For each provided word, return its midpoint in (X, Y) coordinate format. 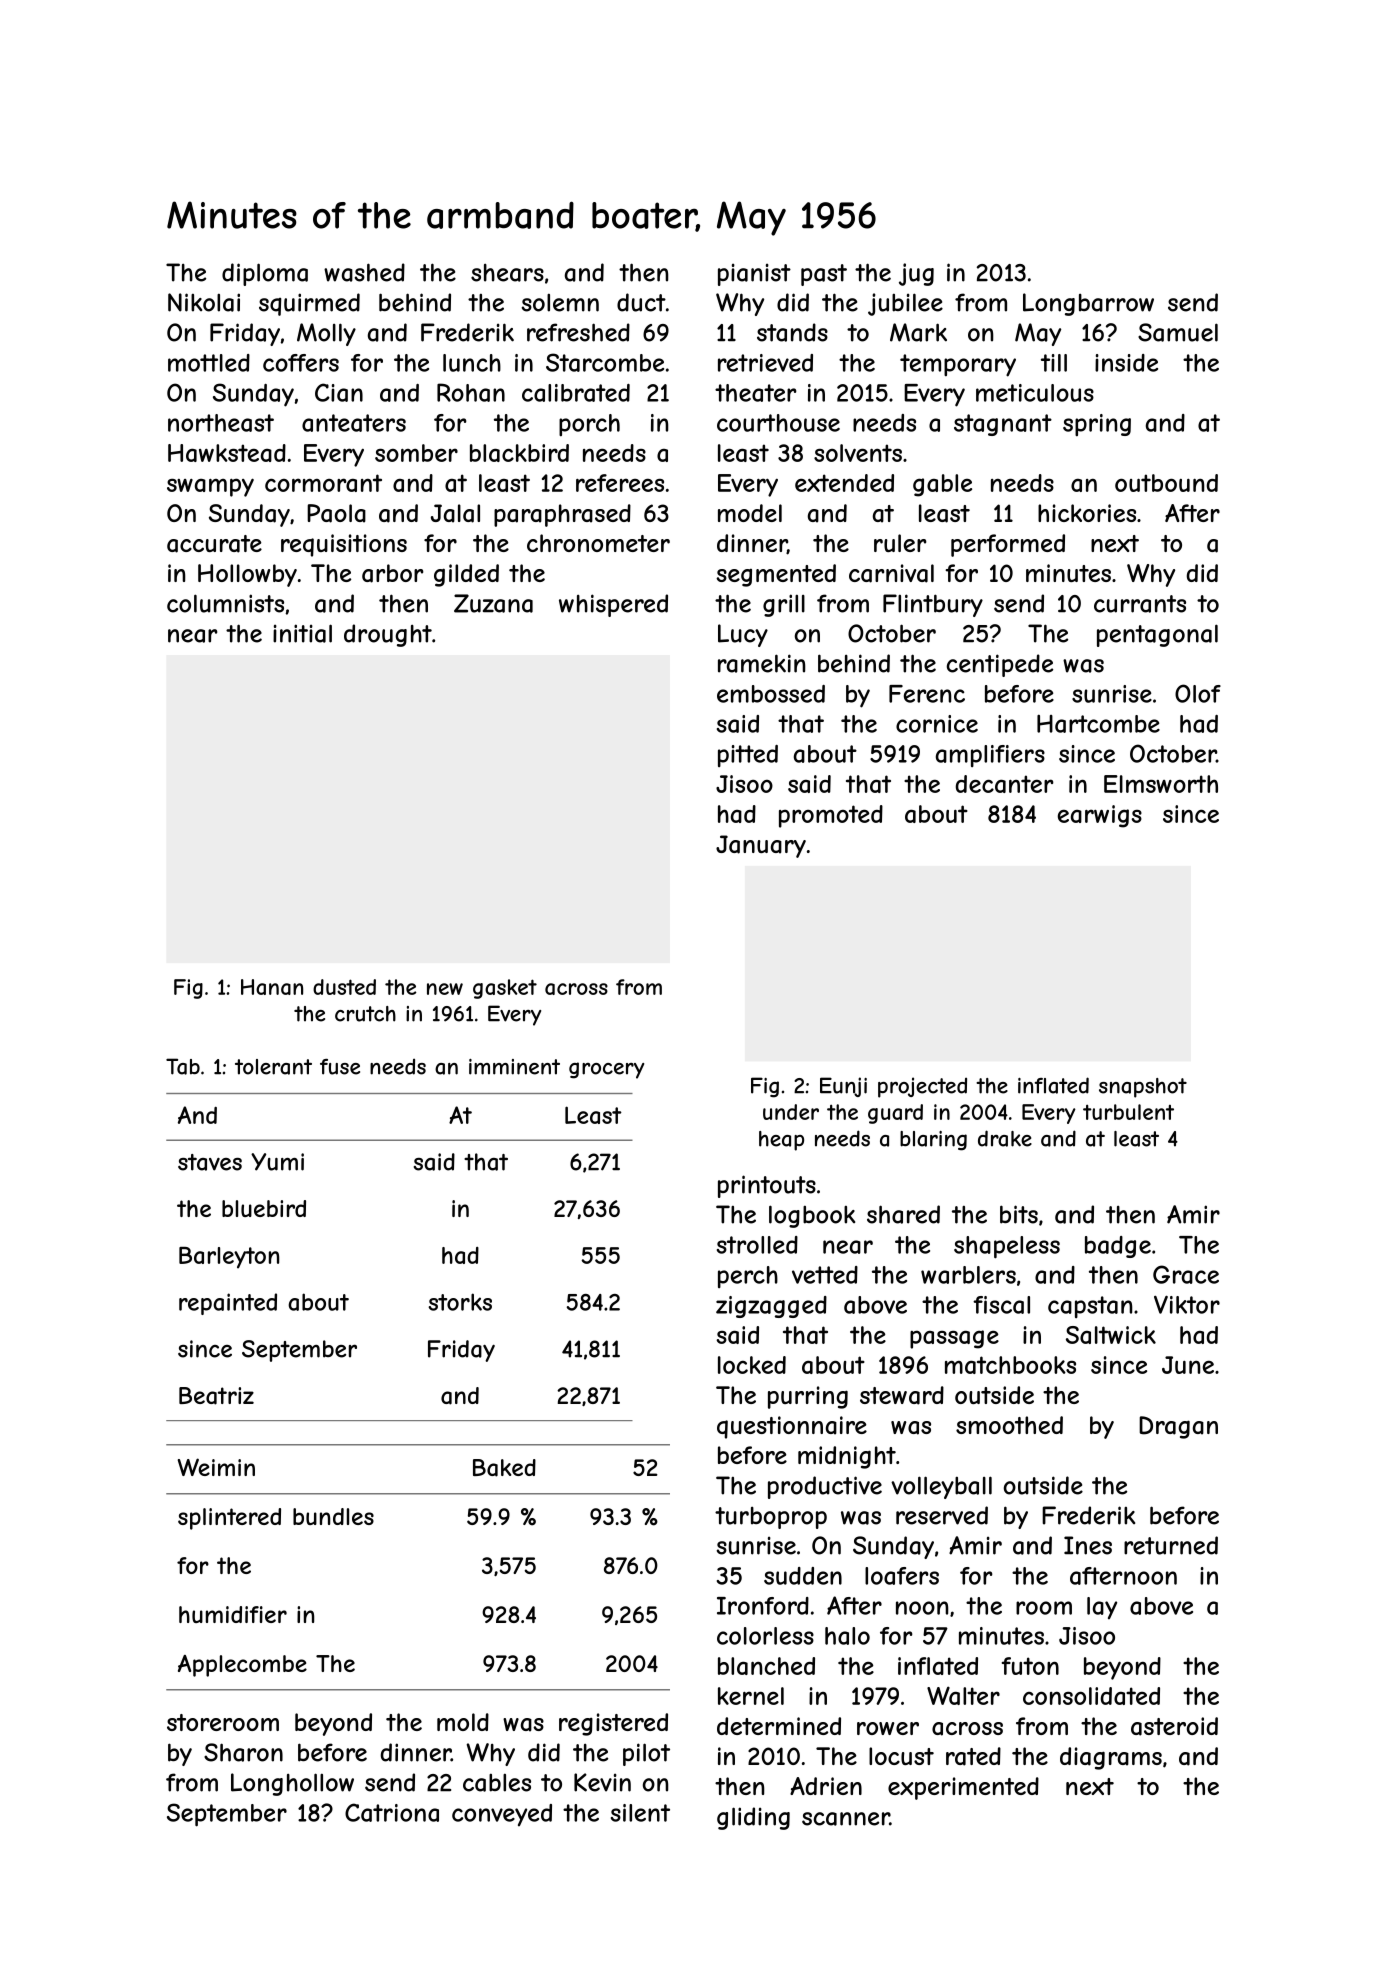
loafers (902, 1576)
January (761, 846)
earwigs (1100, 816)
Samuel (1178, 332)
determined (779, 1726)
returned (1171, 1545)
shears (507, 273)
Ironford (763, 1606)
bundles (333, 1516)
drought (388, 635)
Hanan (272, 987)
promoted (831, 816)
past (824, 275)
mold (463, 1722)
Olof (1198, 693)
